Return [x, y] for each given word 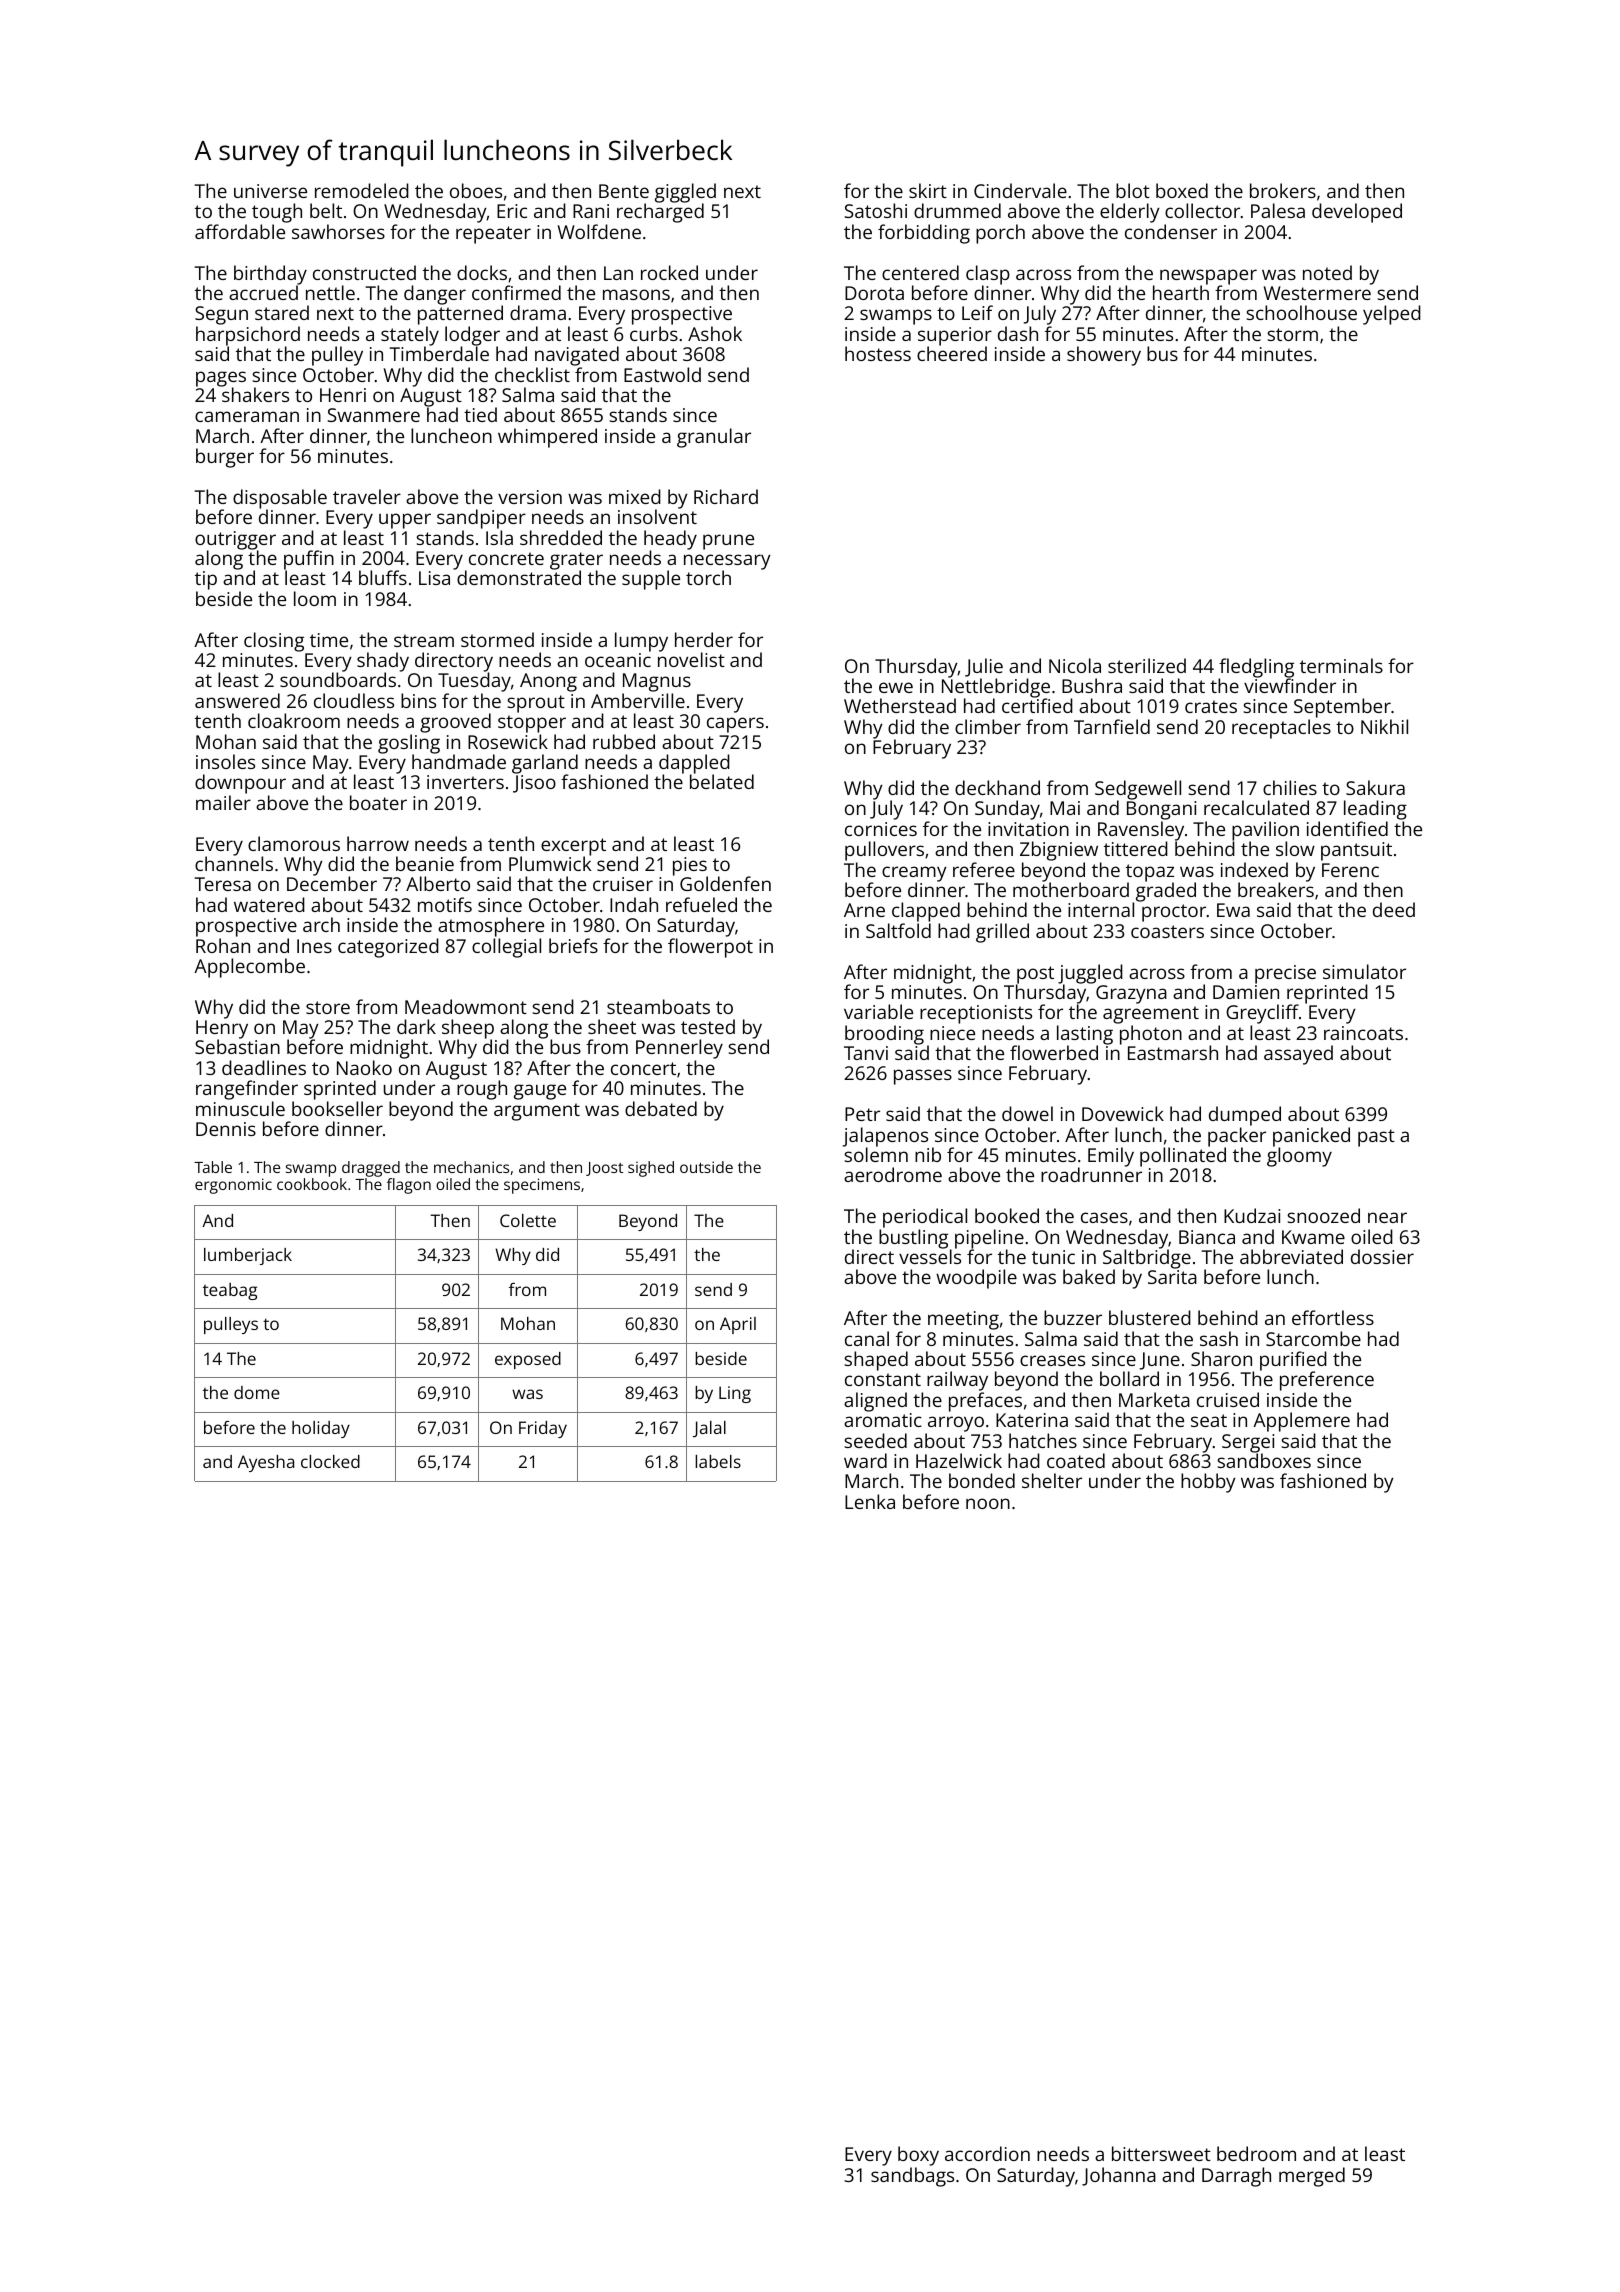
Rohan [223, 945]
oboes [476, 190]
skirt [928, 190]
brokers [1283, 190]
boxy [918, 2156]
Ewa [1233, 910]
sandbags [912, 2177]
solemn [876, 1154]
